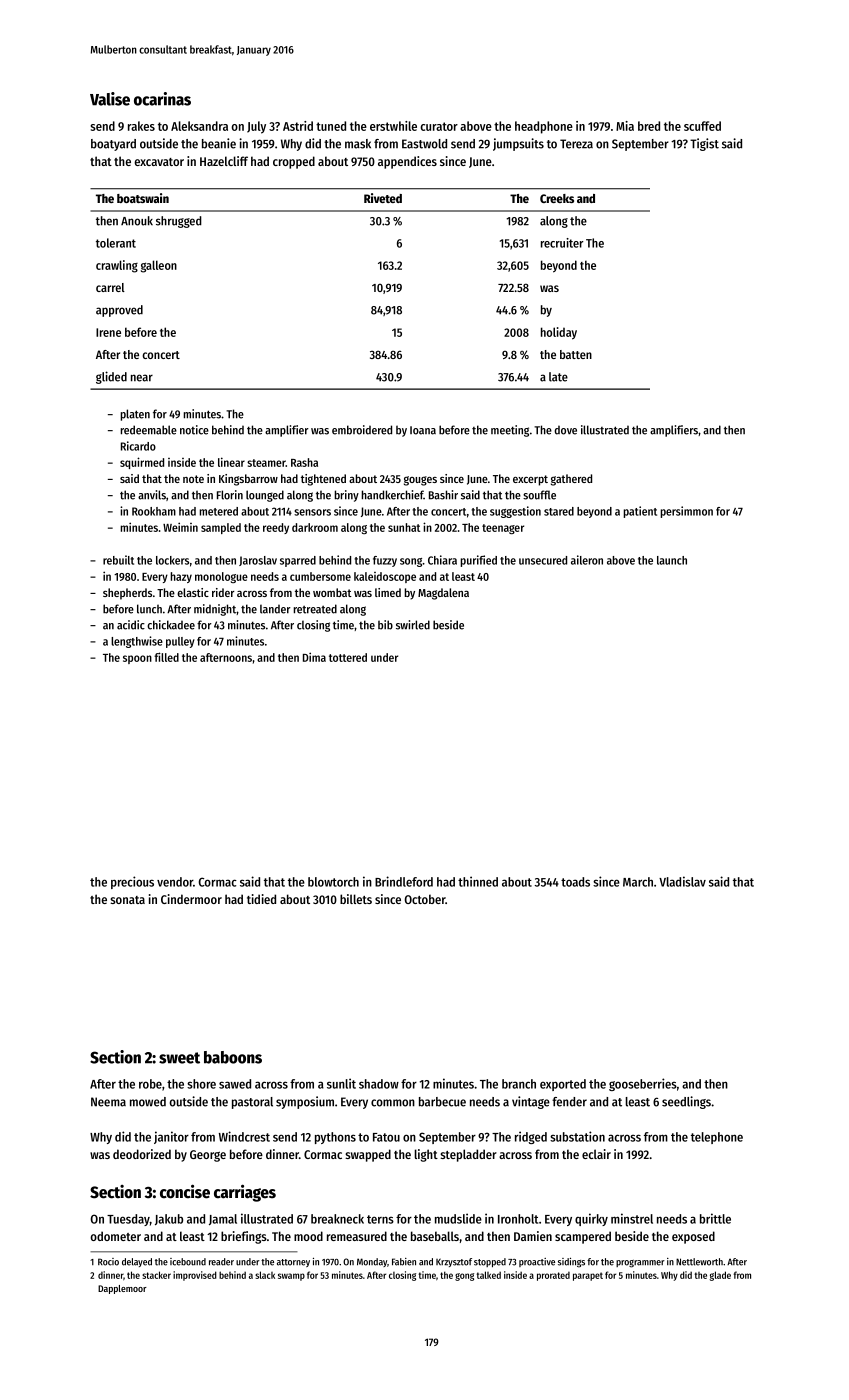 The image size is (849, 1400). I want to click on curator, so click(439, 126).
